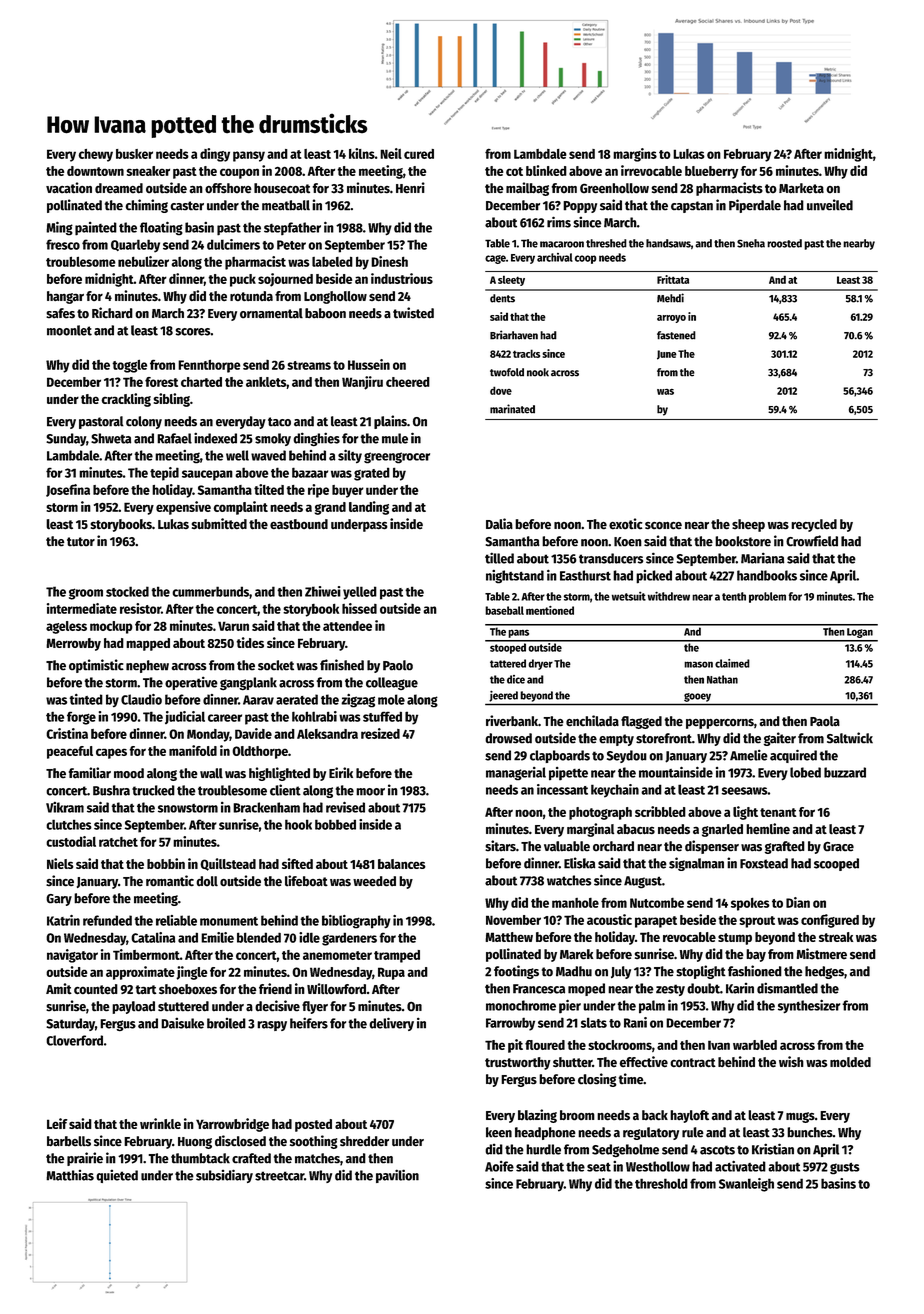 This screenshot has width=924, height=1314. I want to click on signalman, so click(696, 864).
